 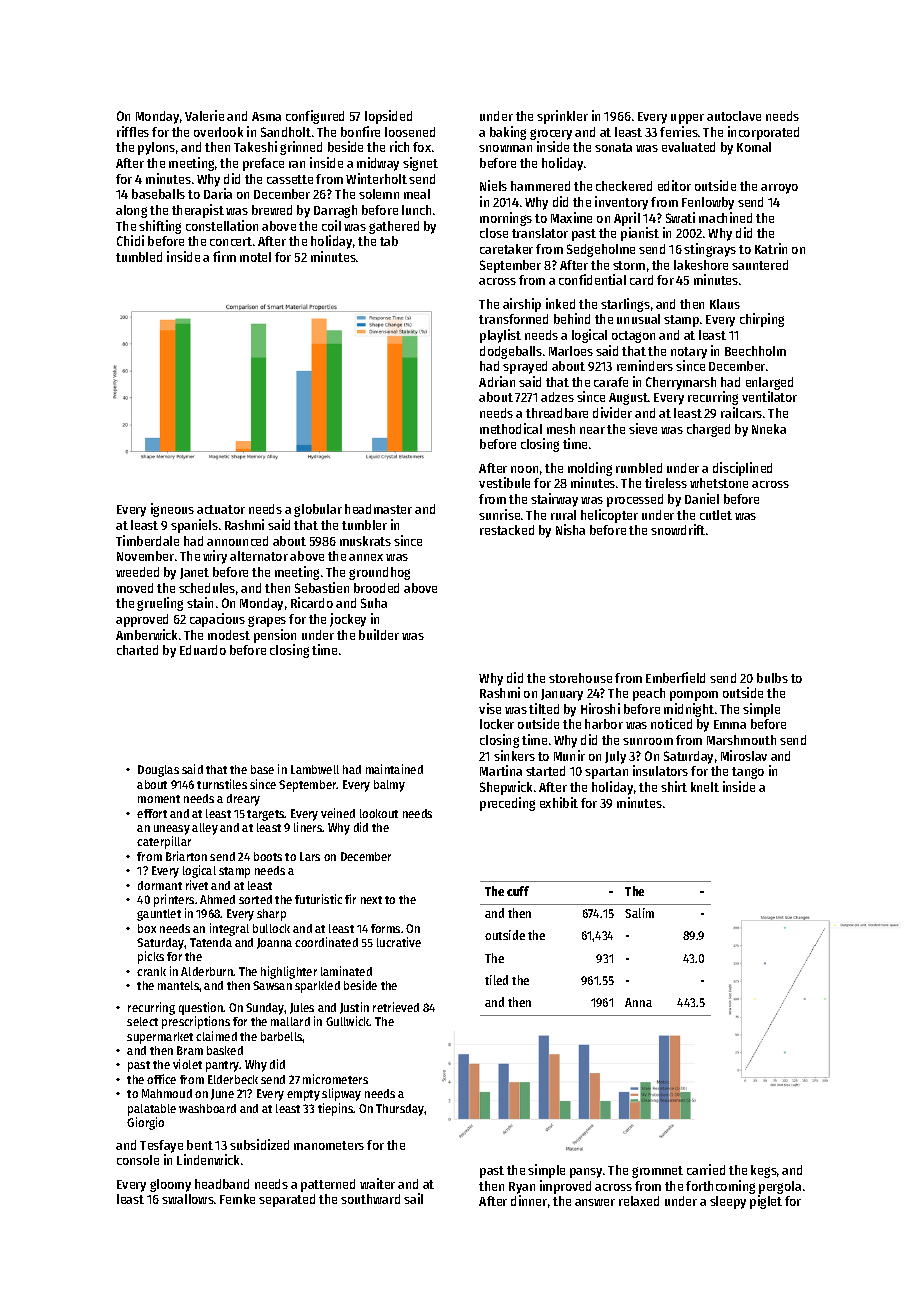 What do you see at coordinates (613, 147) in the screenshot?
I see `sonata` at bounding box center [613, 147].
